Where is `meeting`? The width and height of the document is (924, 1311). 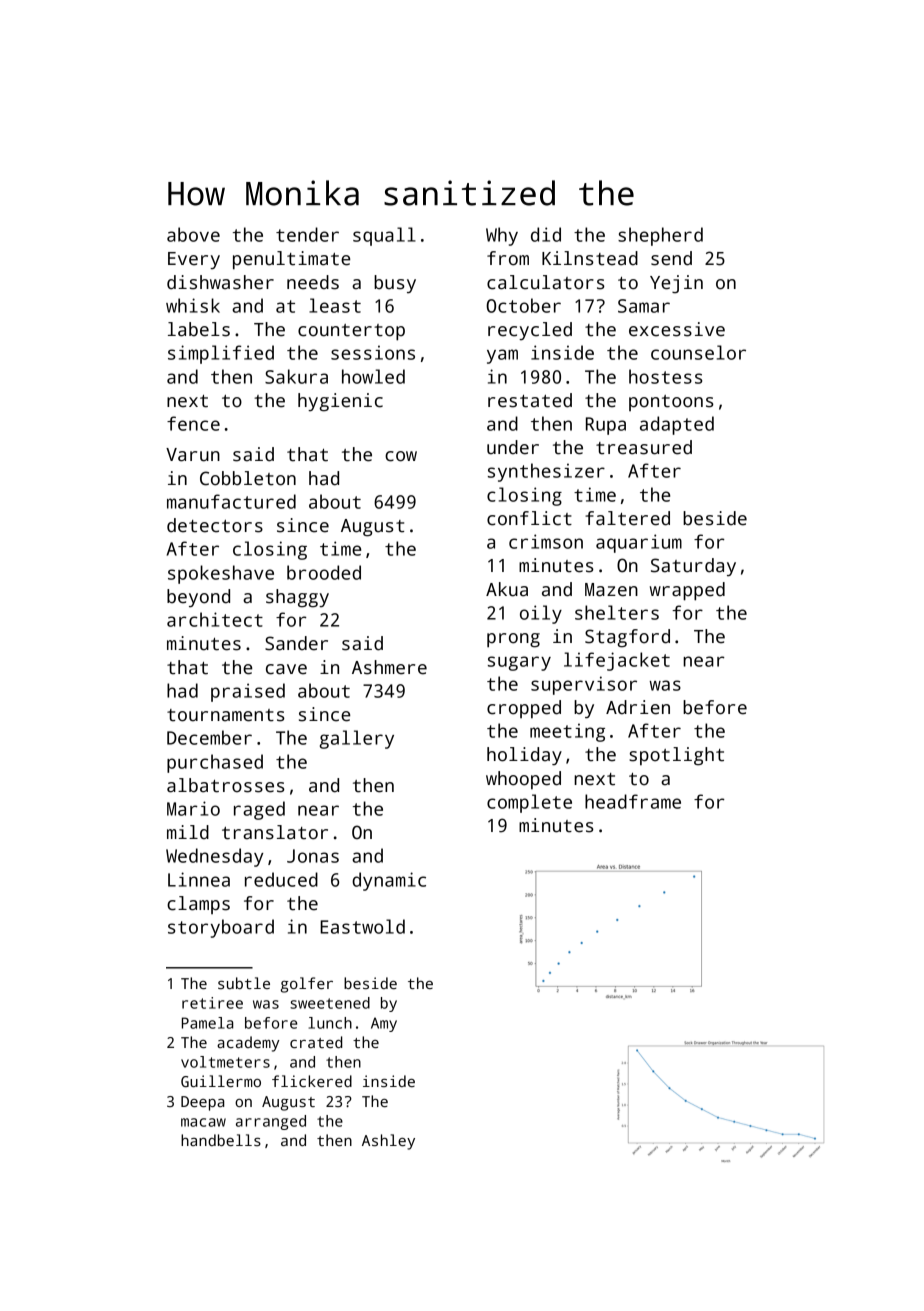
meeting is located at coordinates (567, 732).
